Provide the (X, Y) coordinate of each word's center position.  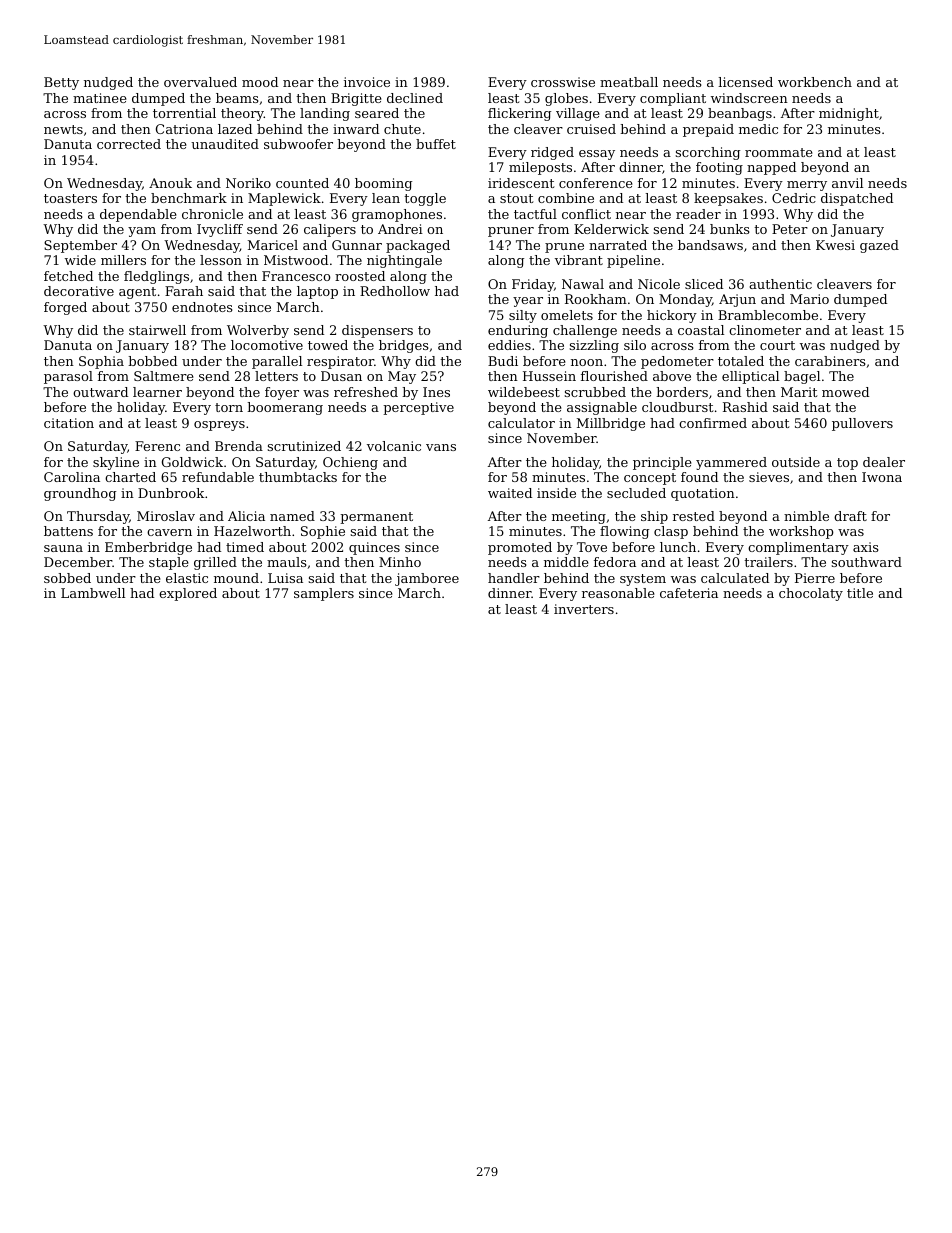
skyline (116, 463)
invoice (367, 82)
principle (662, 463)
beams (237, 98)
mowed (845, 392)
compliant (673, 99)
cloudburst (678, 407)
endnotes (202, 307)
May (402, 377)
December (78, 562)
